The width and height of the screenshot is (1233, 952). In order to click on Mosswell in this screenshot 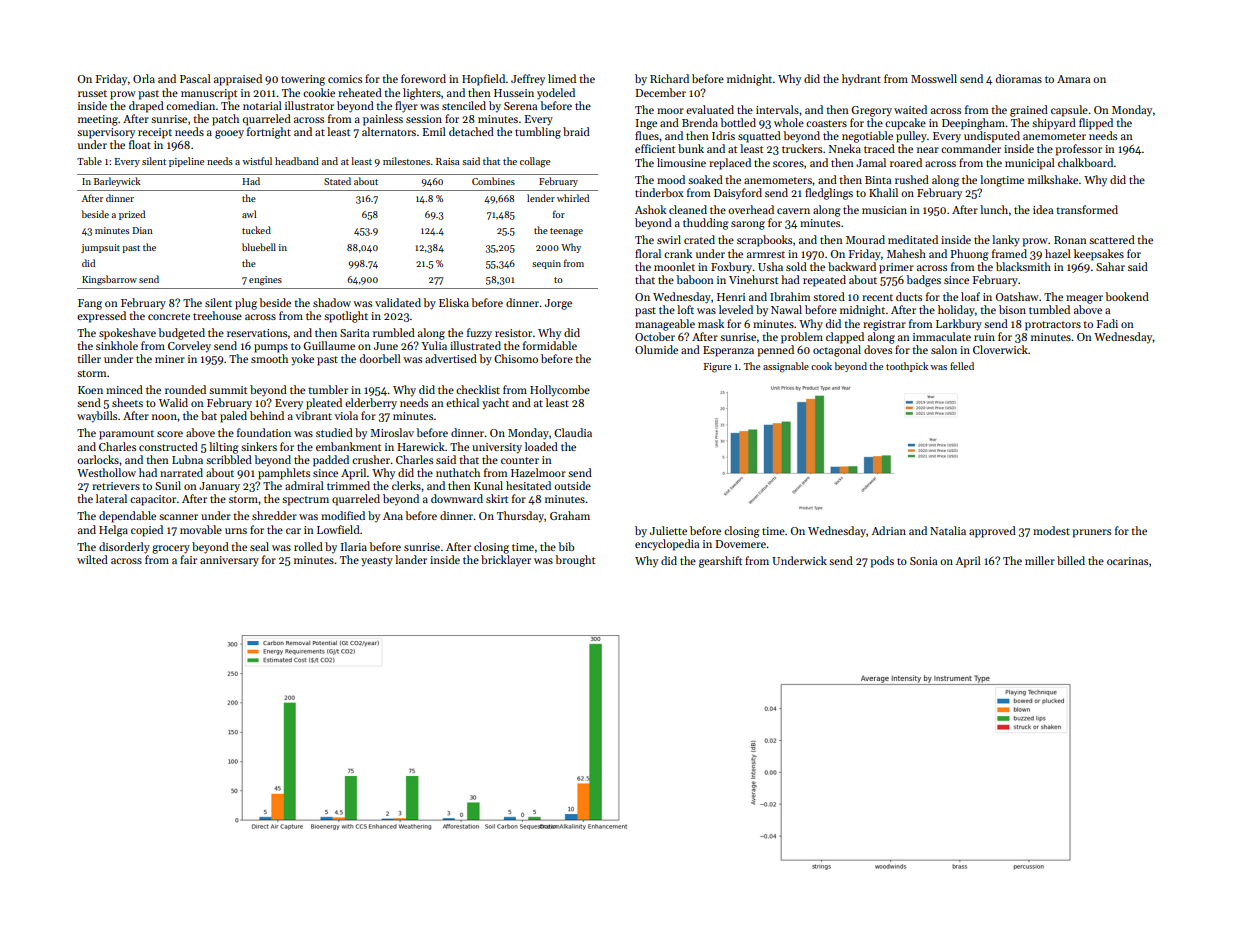, I will do `click(934, 78)`.
